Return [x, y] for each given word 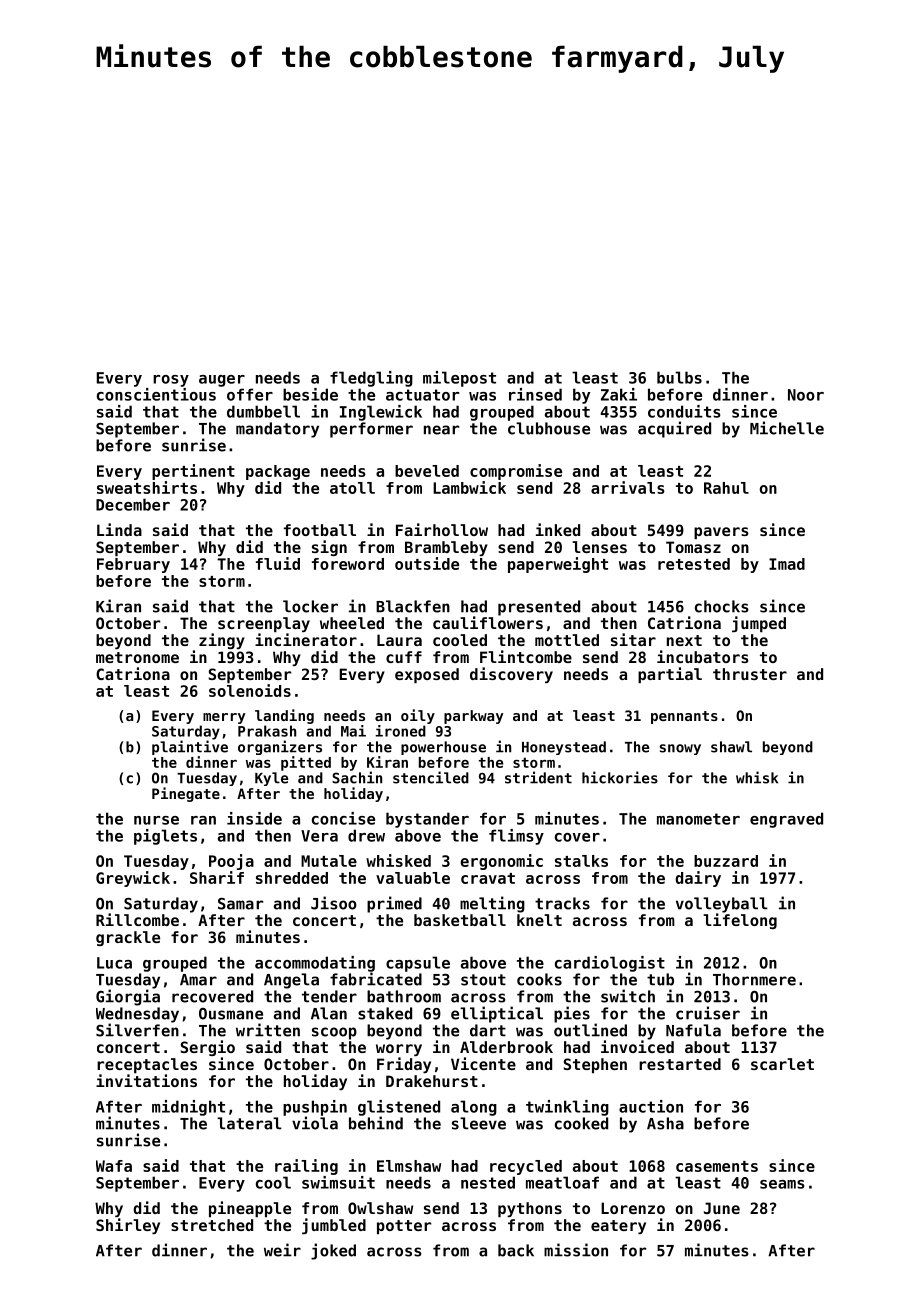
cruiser [708, 1013]
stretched [212, 1225]
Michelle [787, 428]
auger [222, 381]
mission [576, 1250]
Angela [291, 981]
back [516, 1250]
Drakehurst [432, 1081]
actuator [422, 395]
